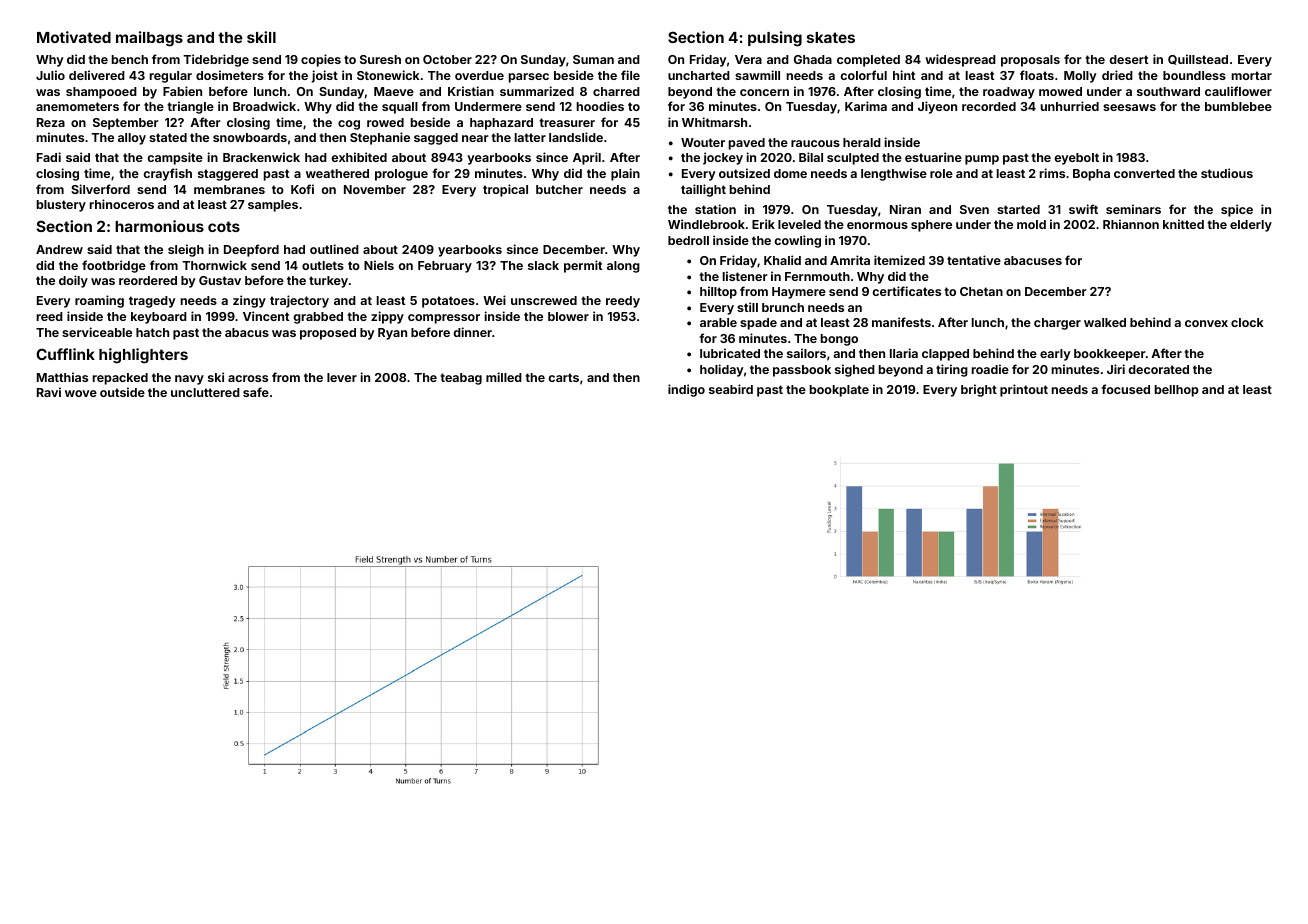  What do you see at coordinates (831, 37) in the screenshot?
I see `skates` at bounding box center [831, 37].
